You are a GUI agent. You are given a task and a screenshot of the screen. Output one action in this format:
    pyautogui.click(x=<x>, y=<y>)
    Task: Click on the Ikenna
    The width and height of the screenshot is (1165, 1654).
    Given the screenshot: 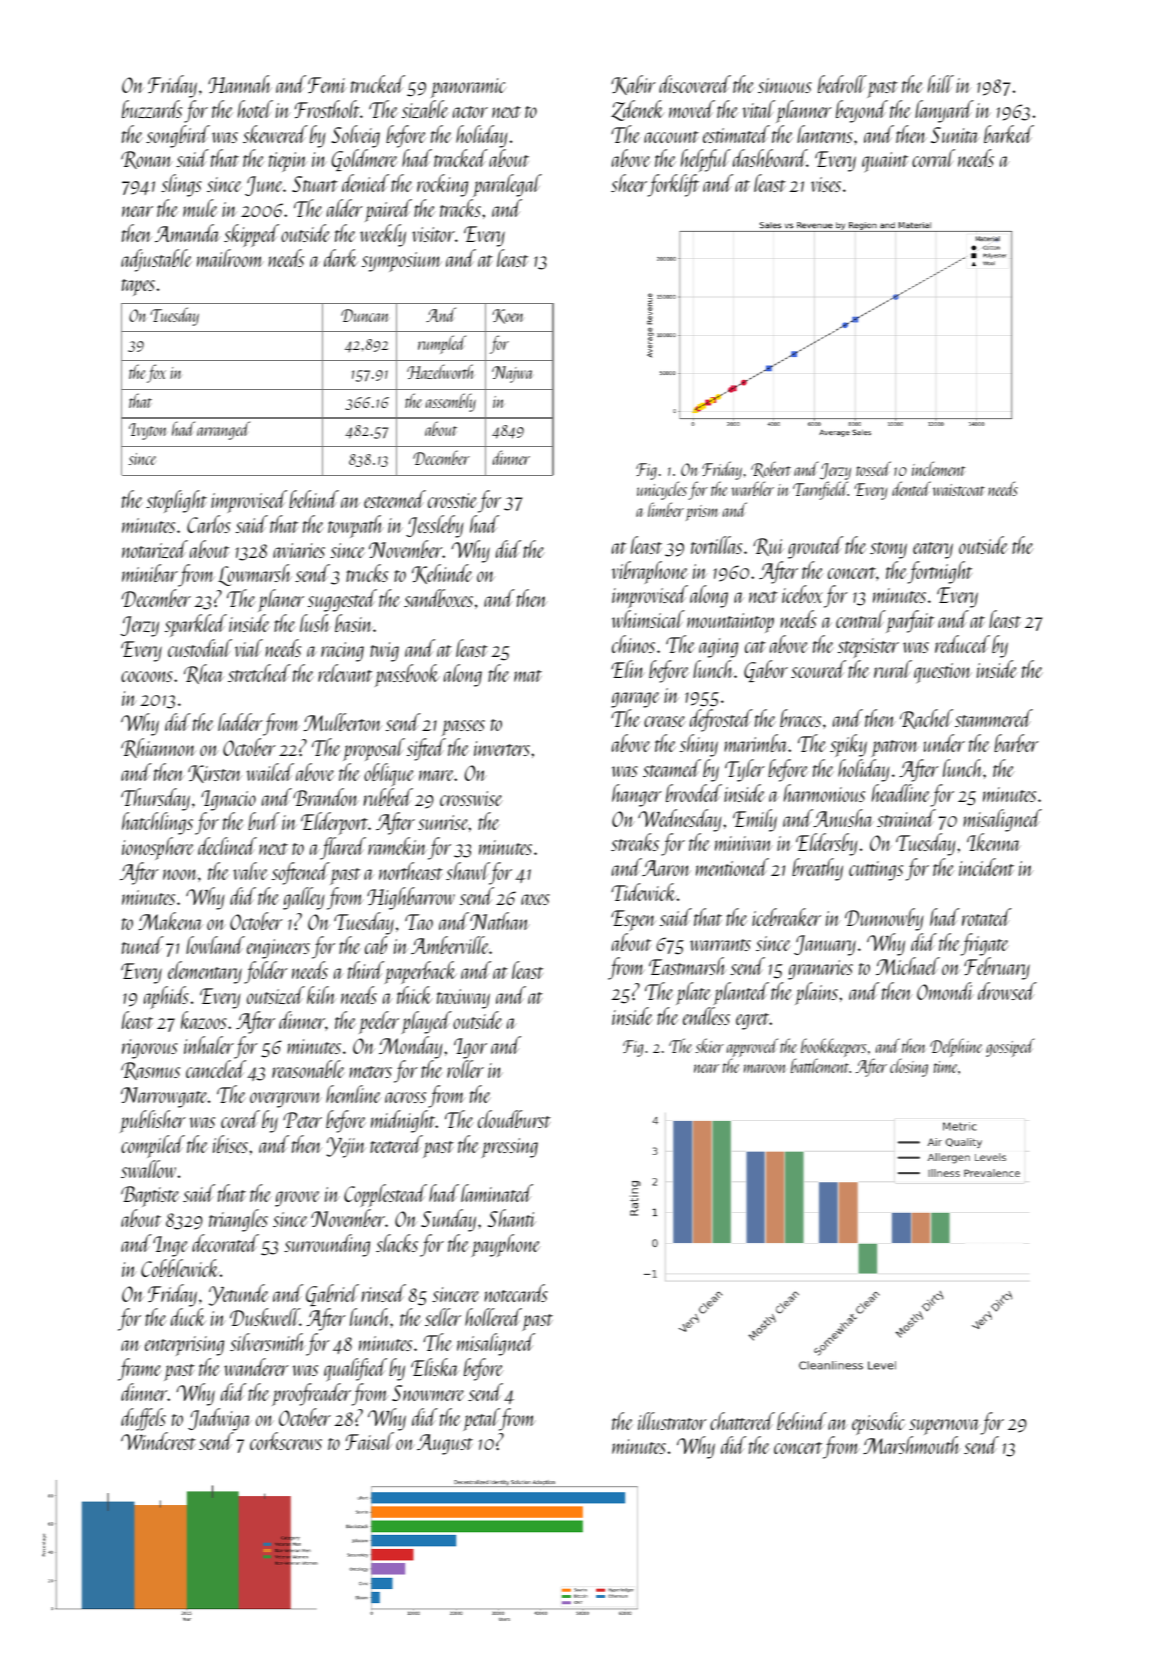 What is the action you would take?
    pyautogui.click(x=994, y=842)
